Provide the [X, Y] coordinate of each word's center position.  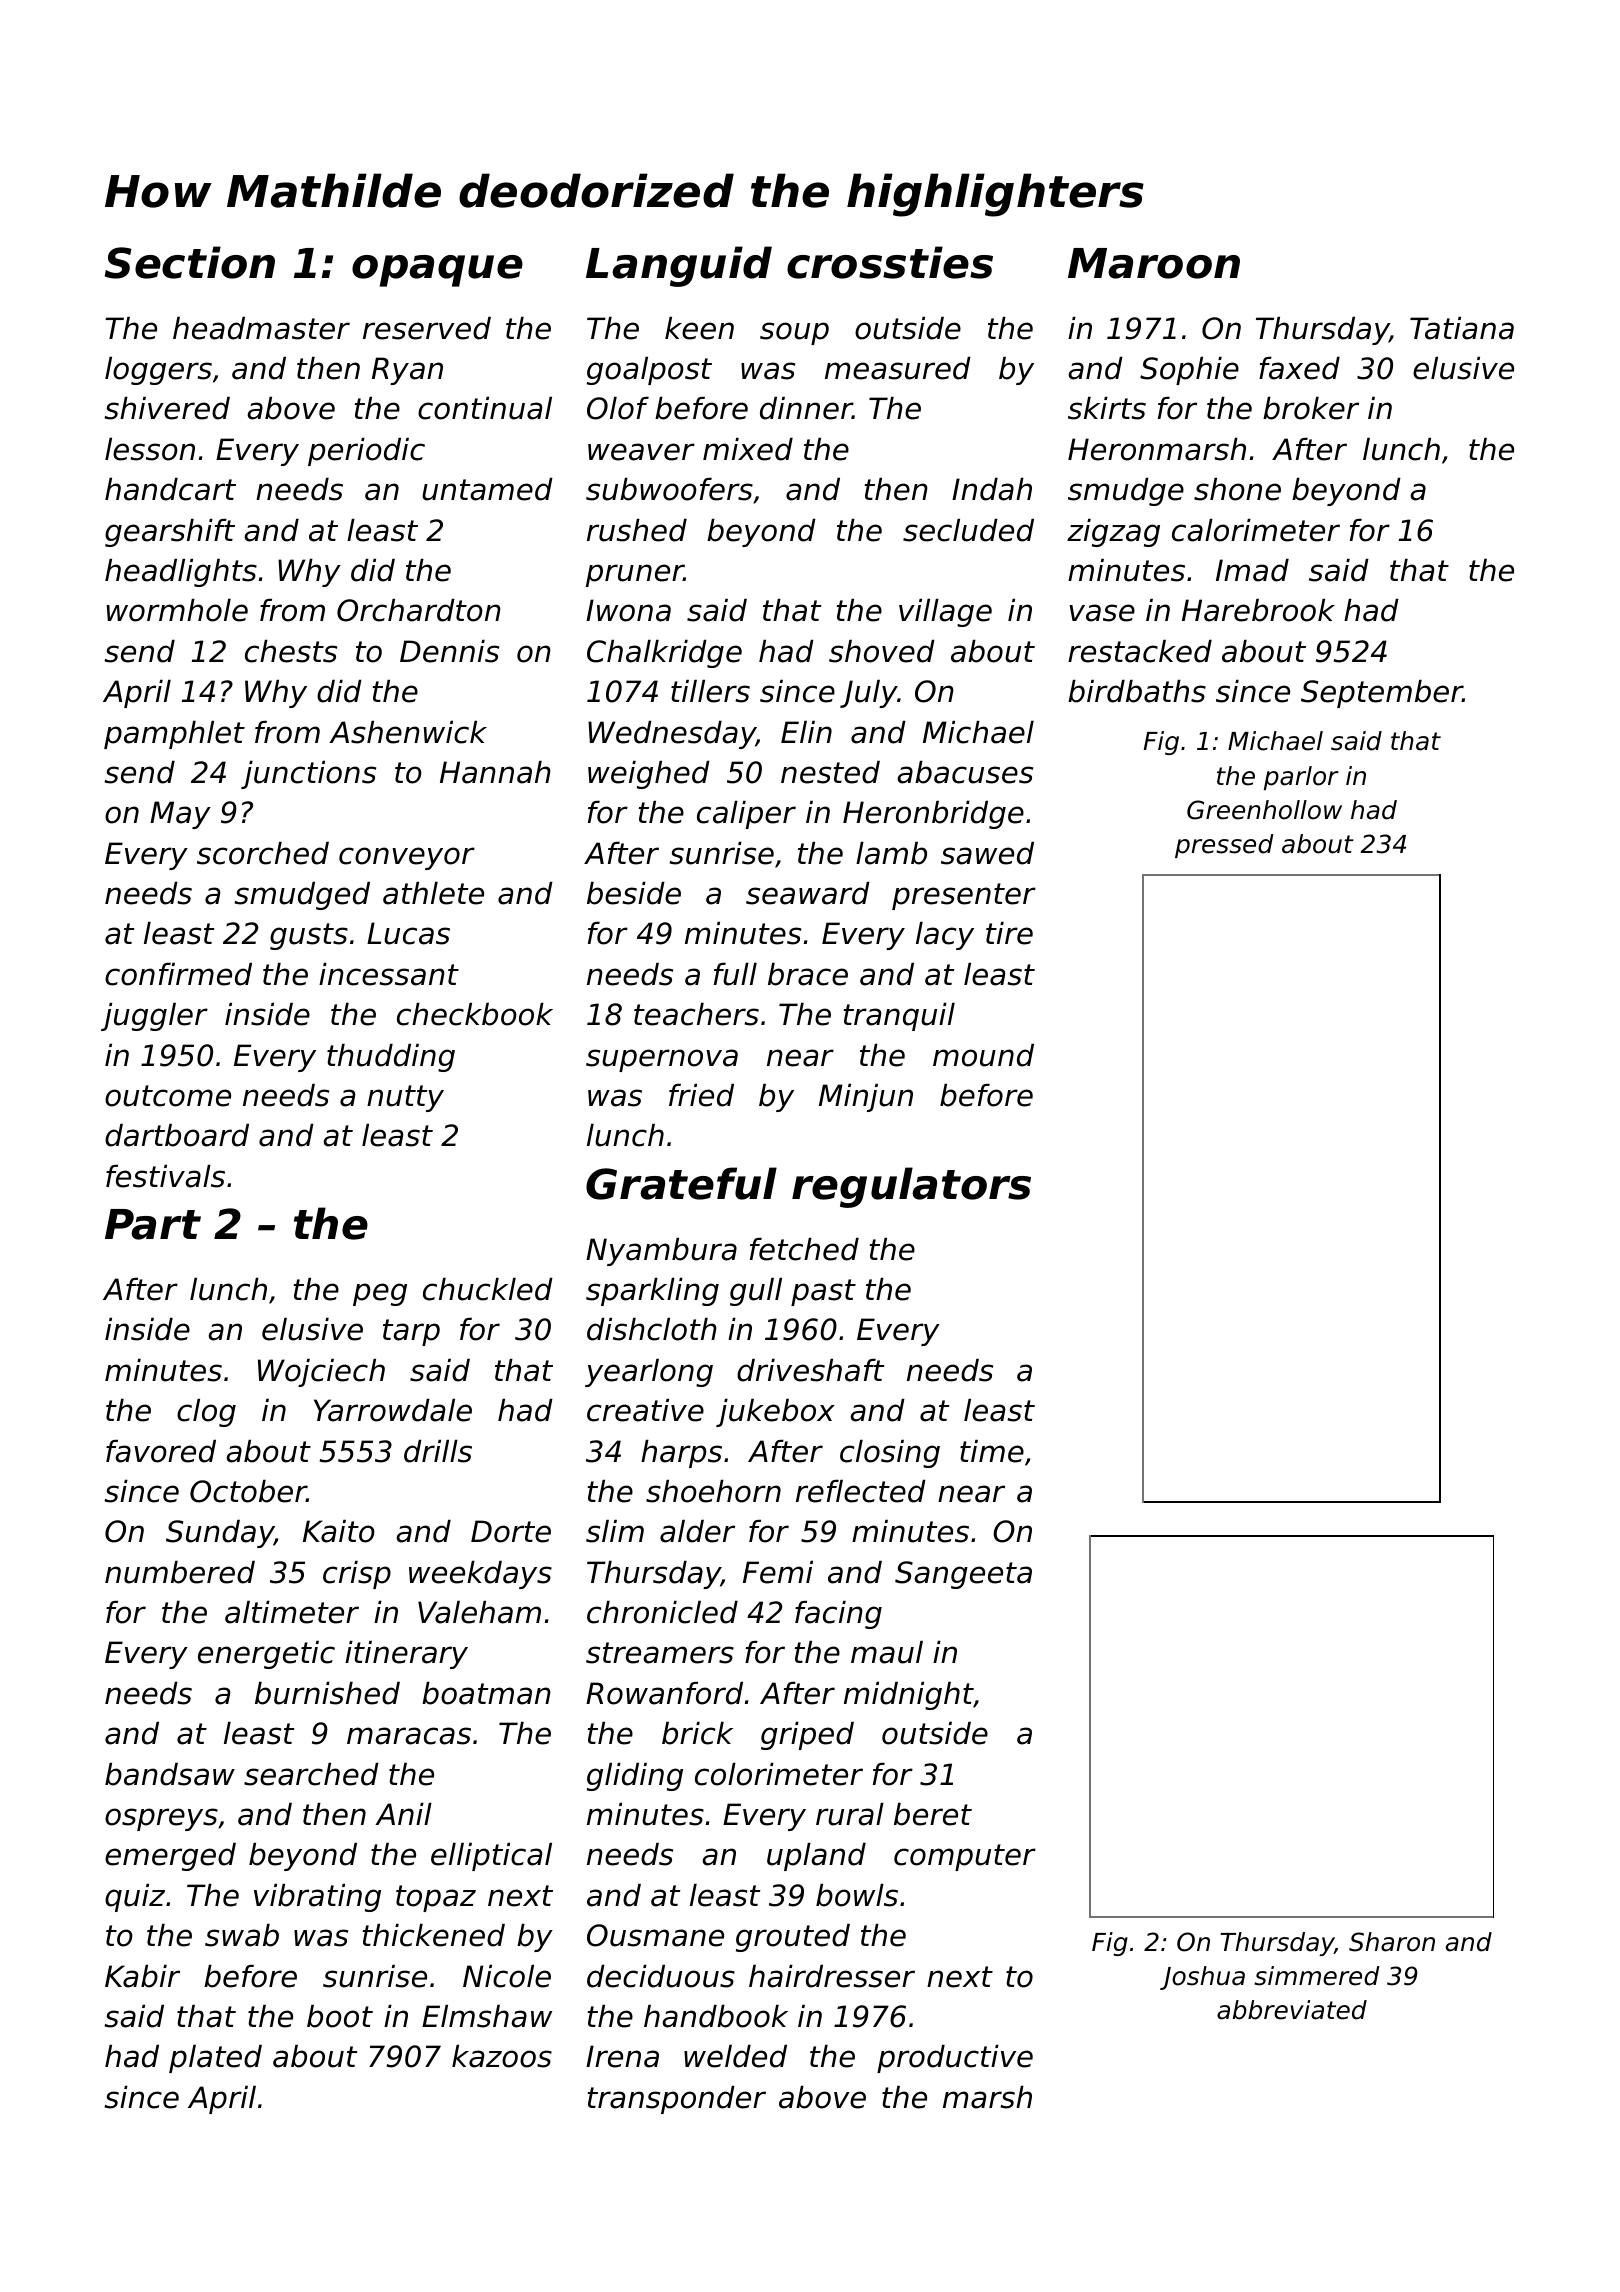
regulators [911, 1187]
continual [485, 408]
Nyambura [661, 1252]
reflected [861, 1491]
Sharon [1392, 1942]
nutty [405, 1098]
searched [311, 1774]
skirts [1107, 408]
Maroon [1154, 263]
